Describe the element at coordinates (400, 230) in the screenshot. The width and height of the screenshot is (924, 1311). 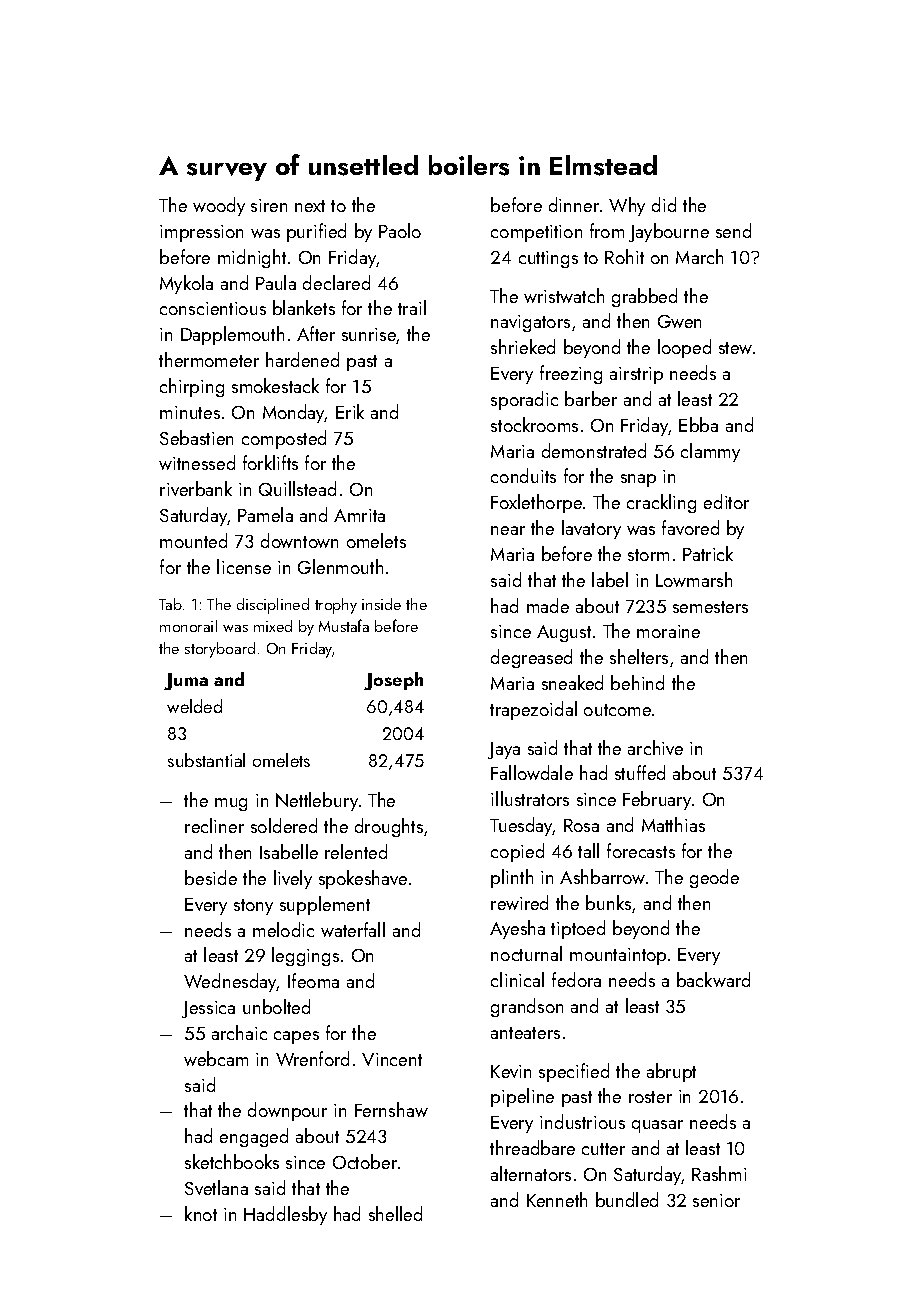
I see `Paolo` at that location.
